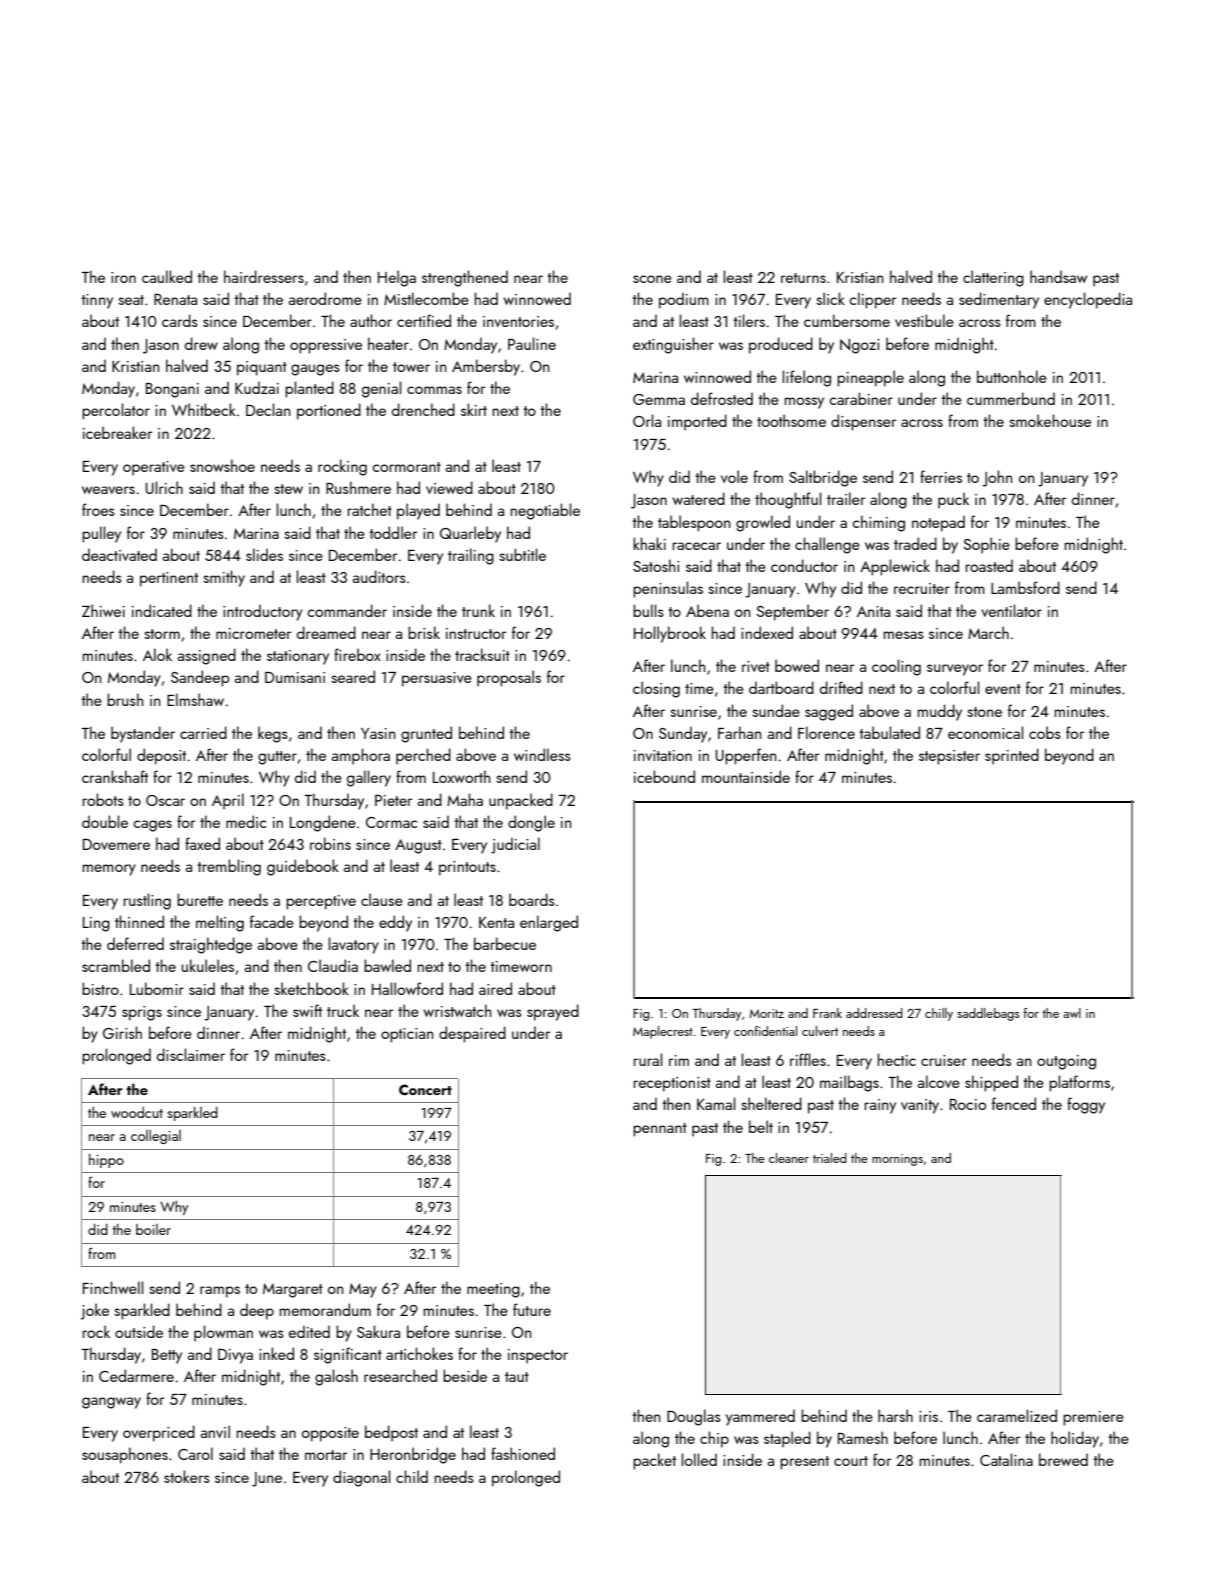 The height and width of the screenshot is (1573, 1215). I want to click on fashioned, so click(523, 1453).
